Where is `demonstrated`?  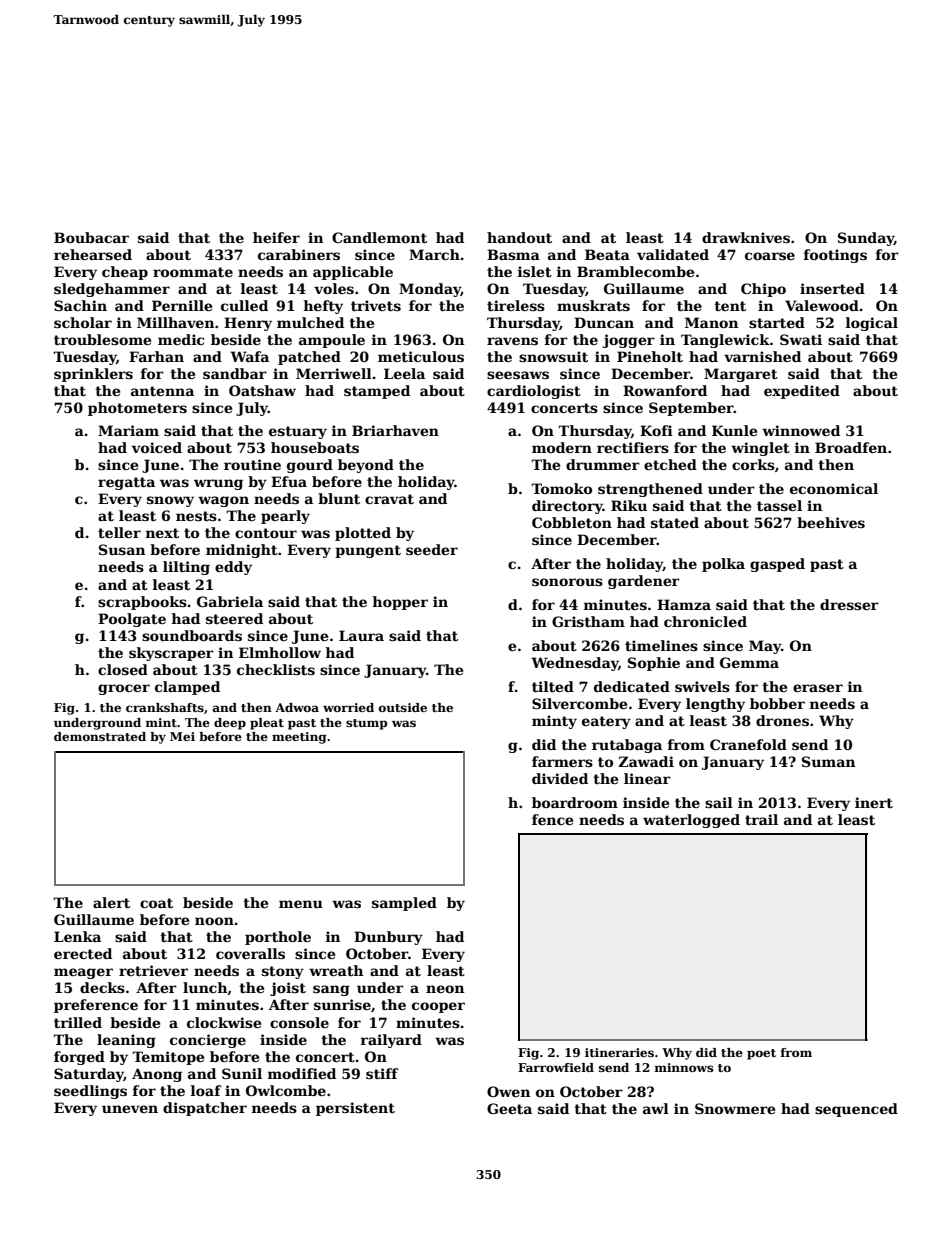 demonstrated is located at coordinates (100, 736).
